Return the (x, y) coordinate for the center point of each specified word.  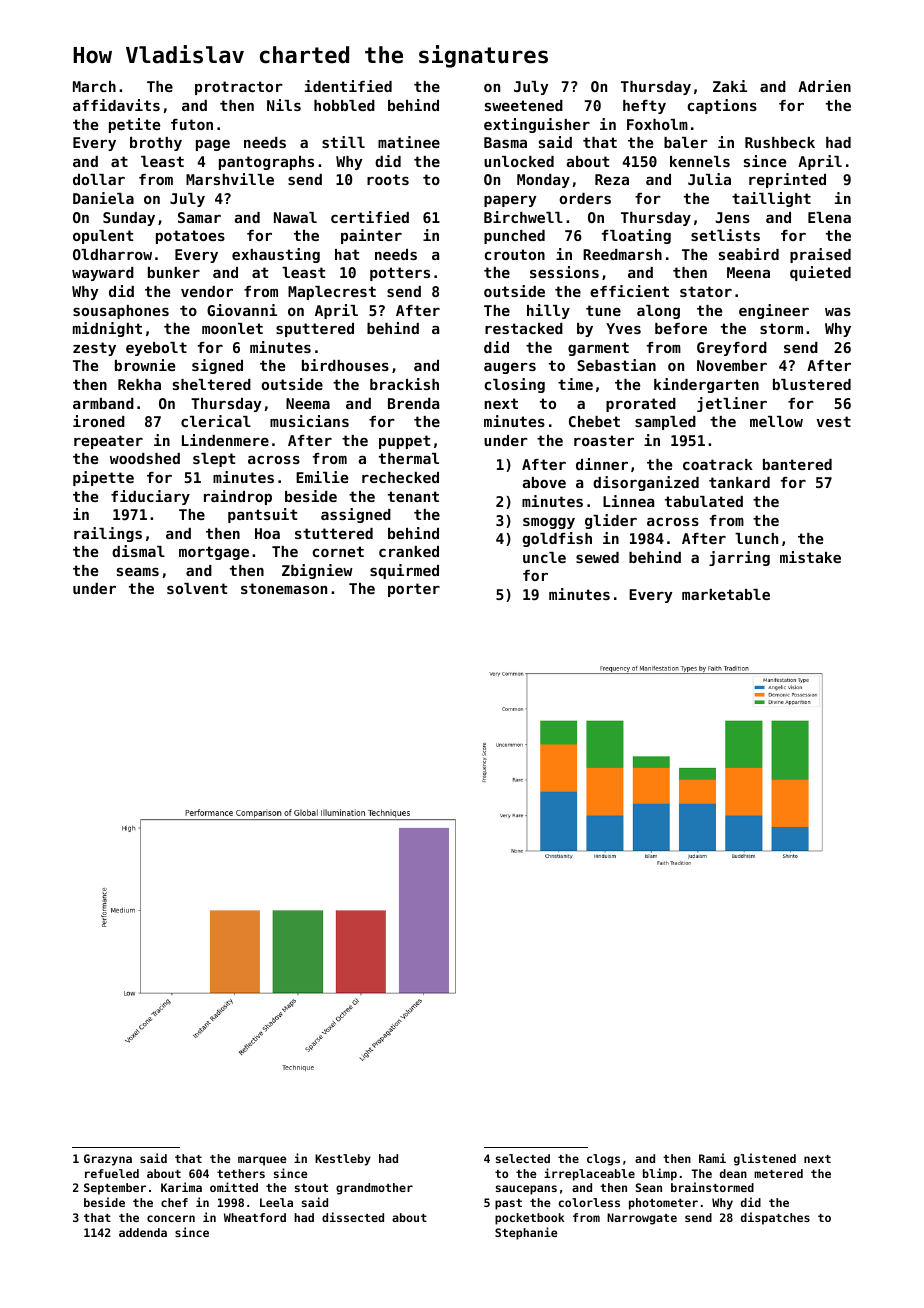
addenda (143, 1232)
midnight (107, 329)
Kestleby (343, 1160)
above (544, 482)
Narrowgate (642, 1219)
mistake (810, 557)
